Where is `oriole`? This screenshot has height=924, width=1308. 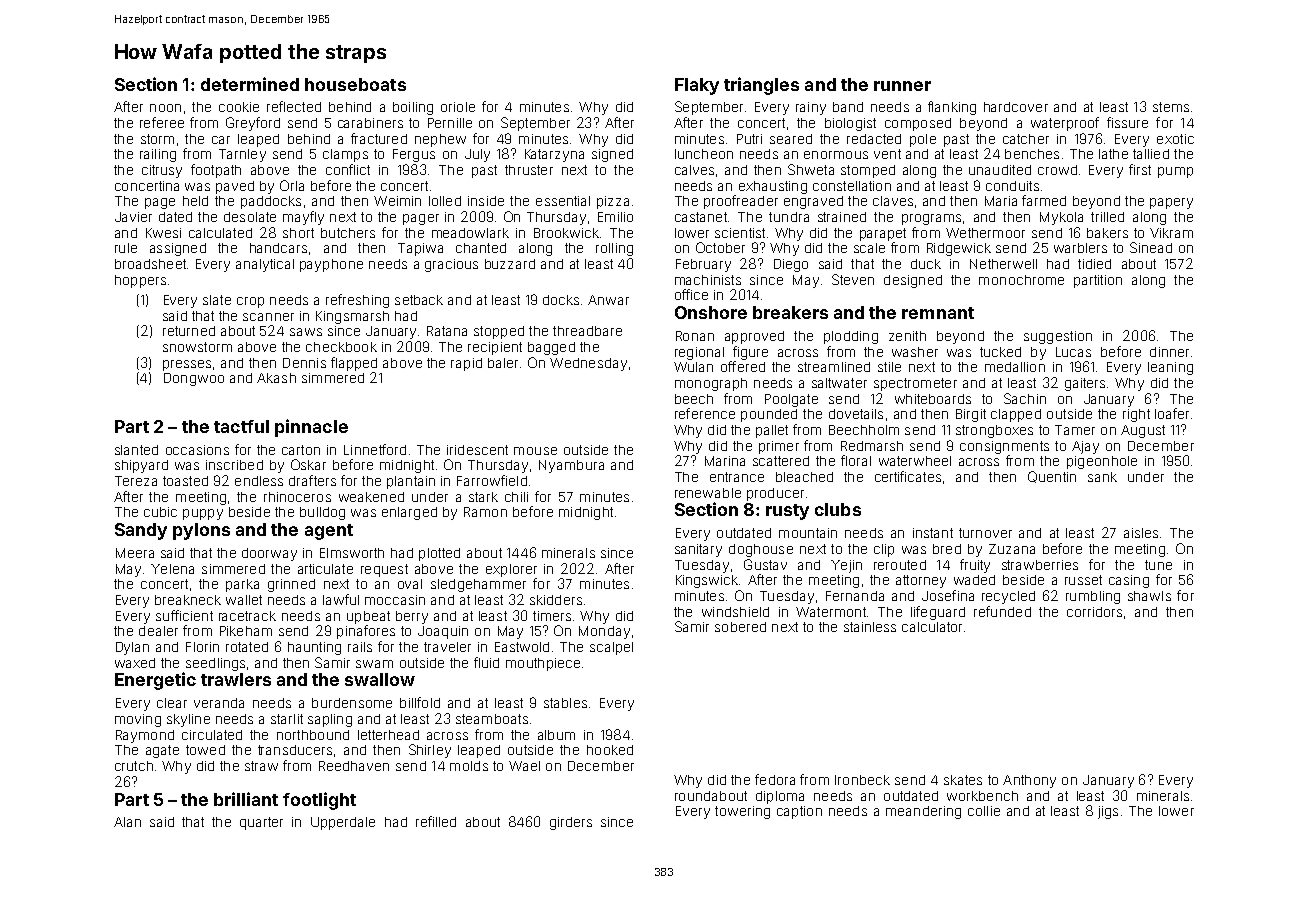 oriole is located at coordinates (458, 107).
